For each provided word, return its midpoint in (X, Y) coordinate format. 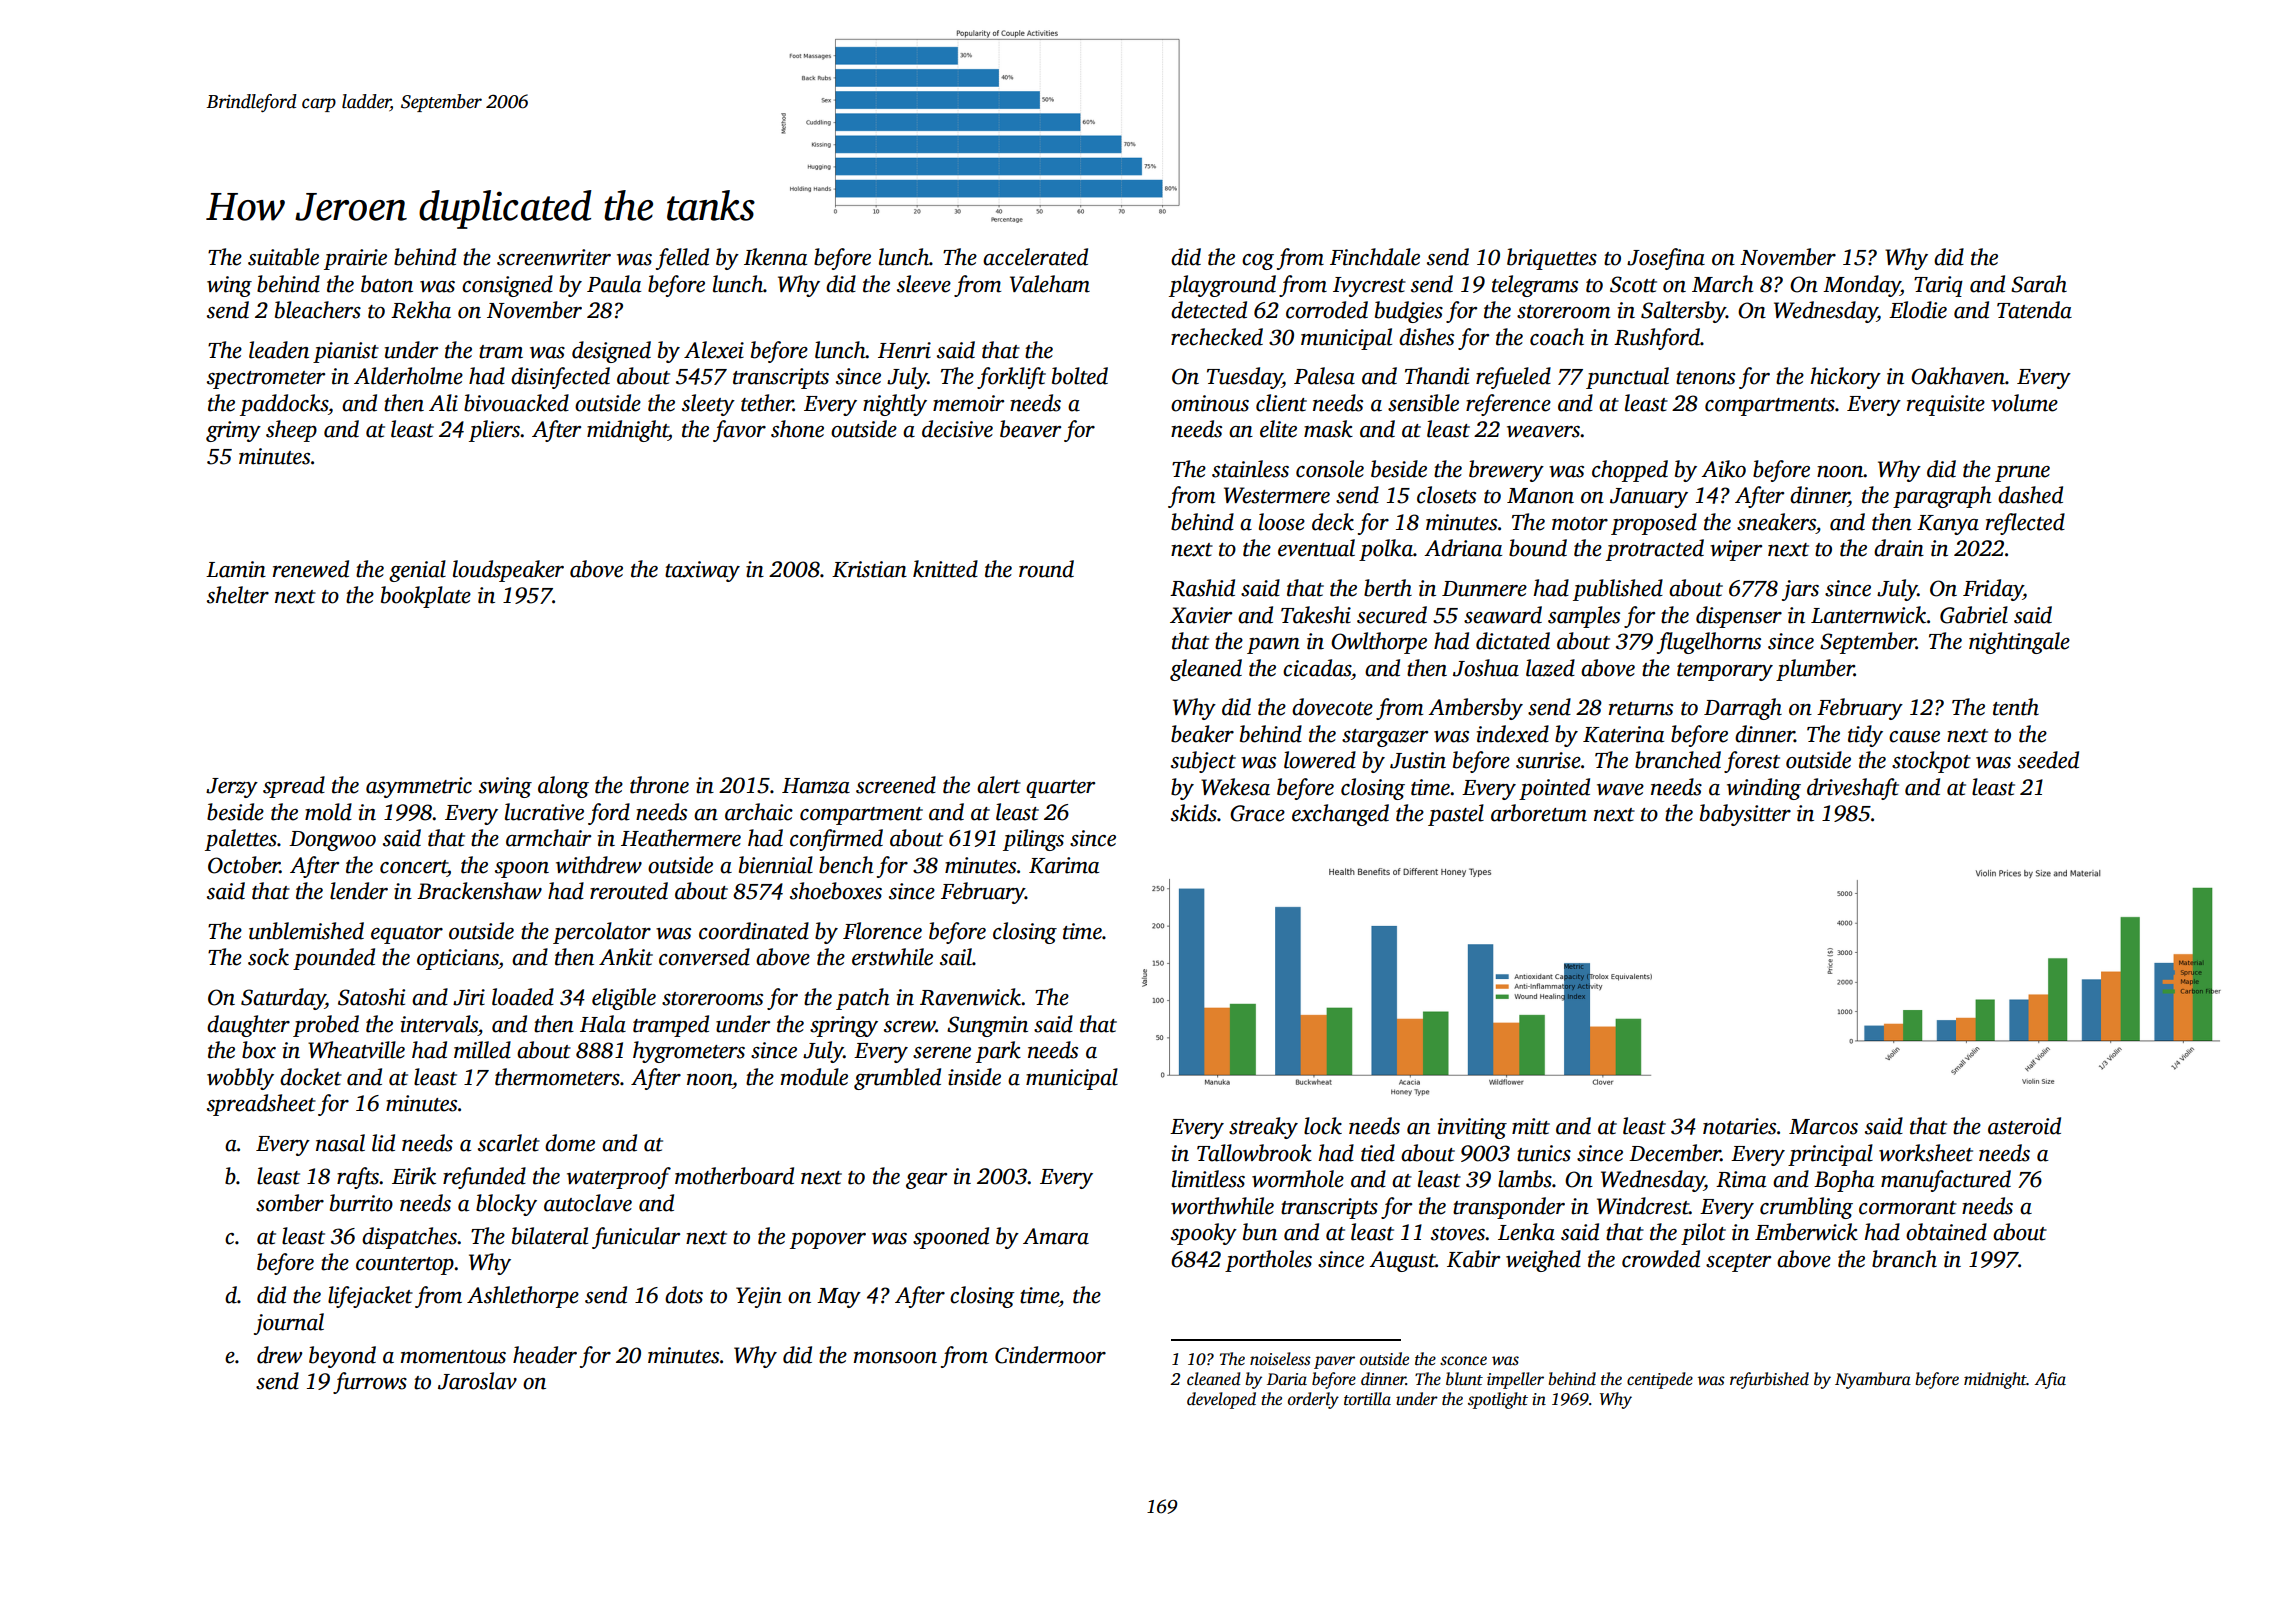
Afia (2050, 1380)
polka (1386, 550)
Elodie (1918, 310)
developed (1221, 1400)
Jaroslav (477, 1381)
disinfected (560, 378)
